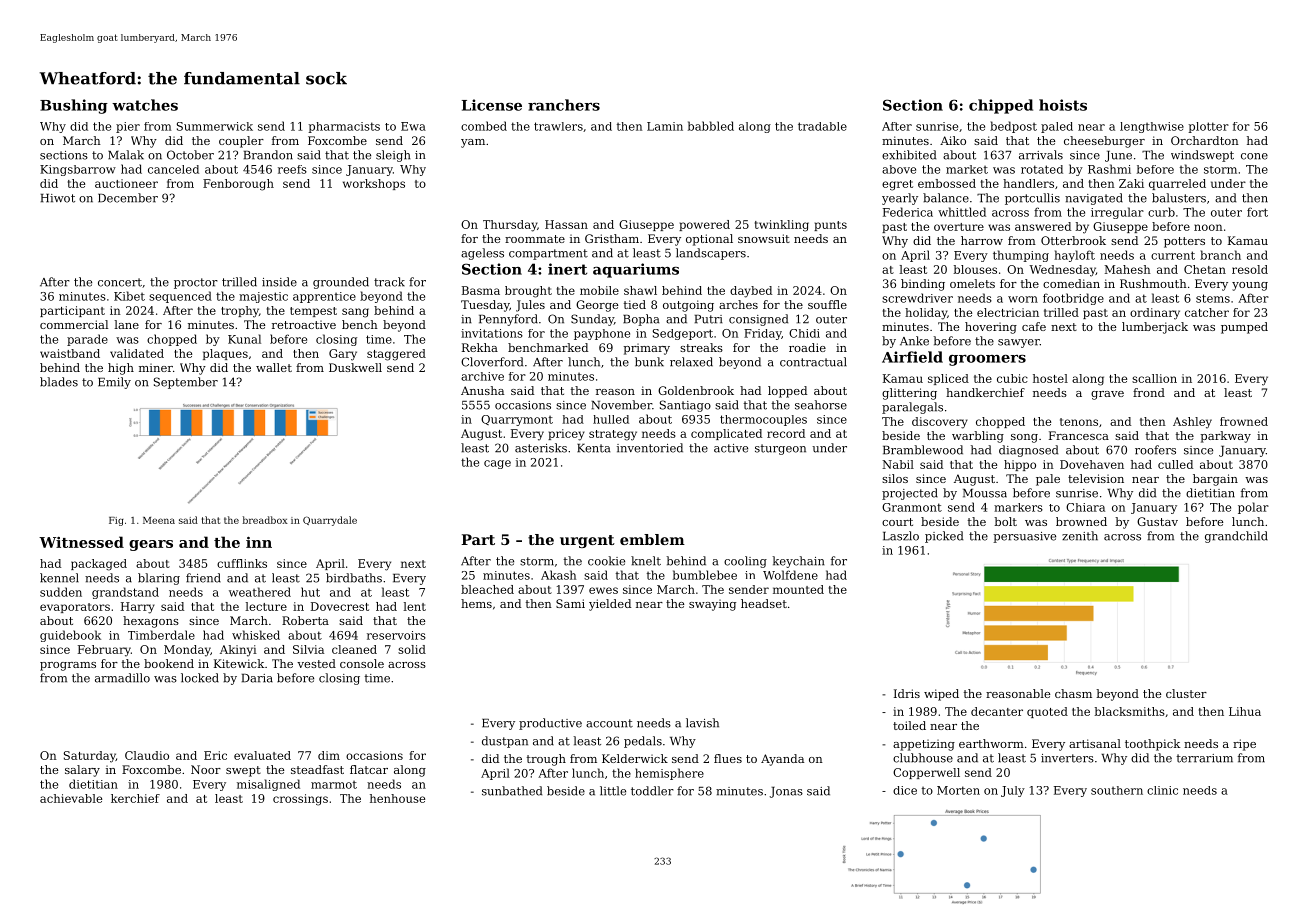  What do you see at coordinates (120, 282) in the screenshot?
I see `concert` at bounding box center [120, 282].
